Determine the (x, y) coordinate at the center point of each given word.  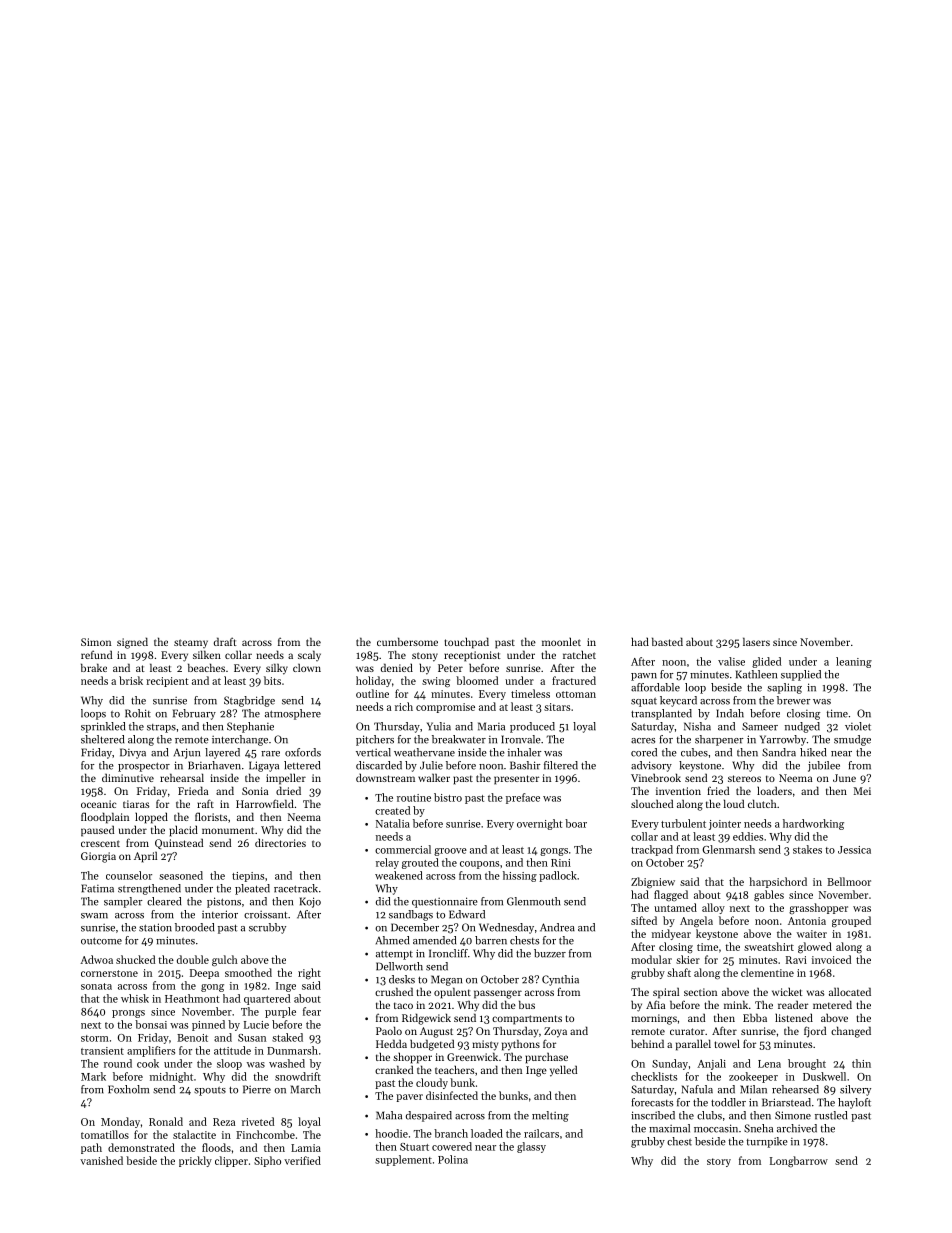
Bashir (525, 765)
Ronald (166, 1121)
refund (96, 654)
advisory (651, 766)
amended (434, 940)
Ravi (796, 960)
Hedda (391, 1043)
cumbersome (407, 641)
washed (287, 1063)
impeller (286, 779)
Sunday (670, 1064)
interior (220, 914)
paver (409, 1098)
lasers (756, 641)
